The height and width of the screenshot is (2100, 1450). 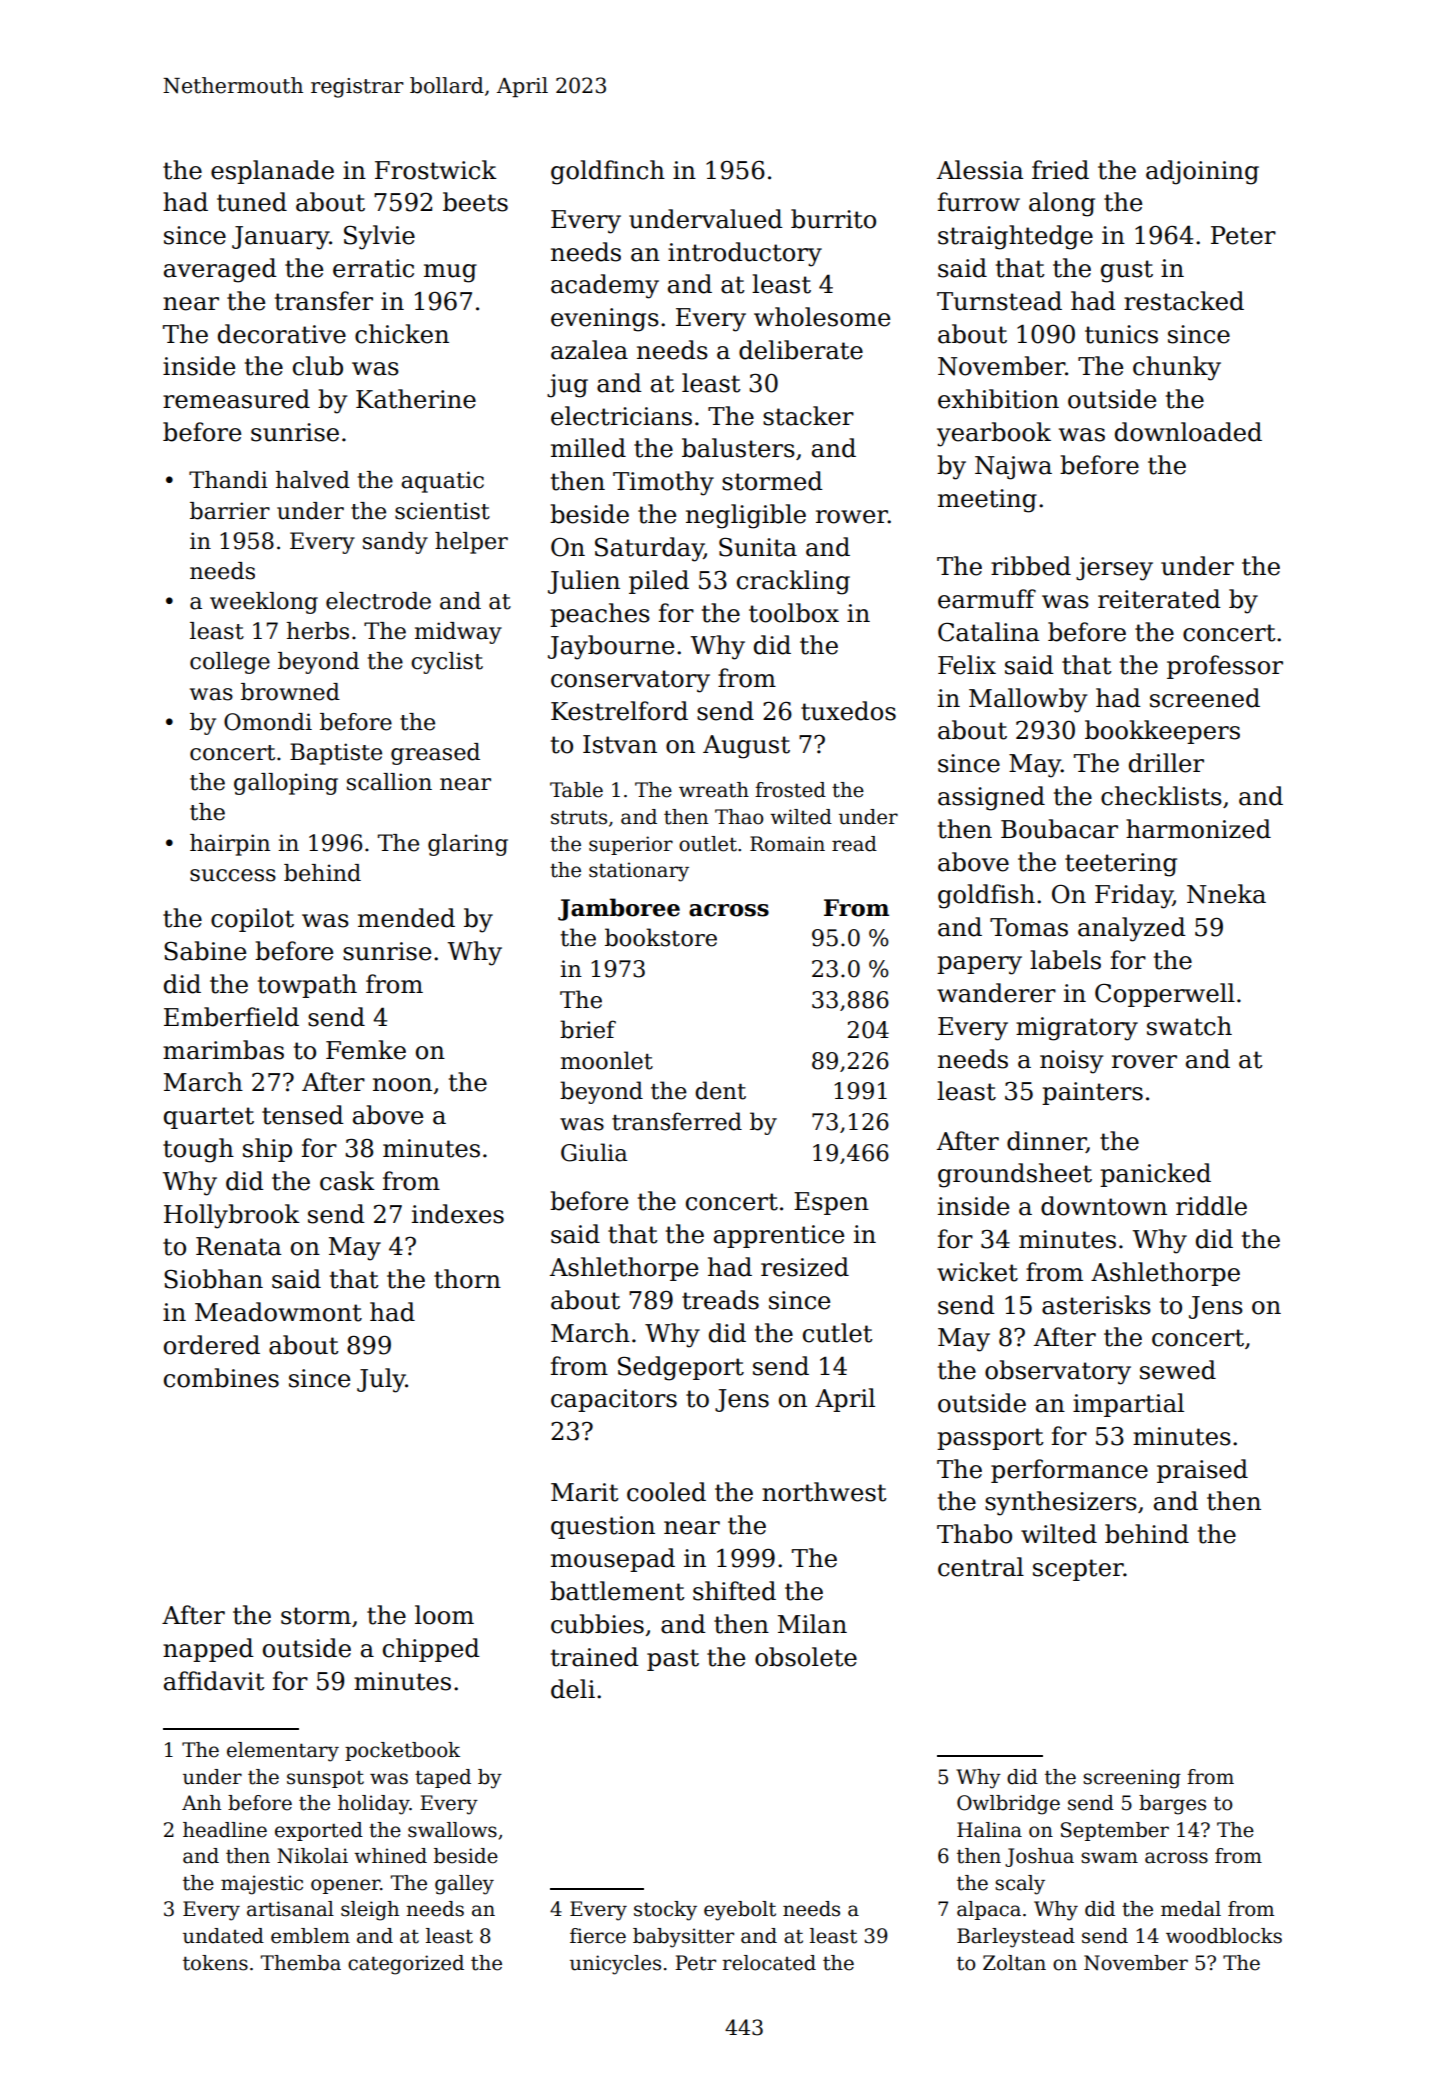 What do you see at coordinates (238, 1246) in the screenshot?
I see `Renata` at bounding box center [238, 1246].
